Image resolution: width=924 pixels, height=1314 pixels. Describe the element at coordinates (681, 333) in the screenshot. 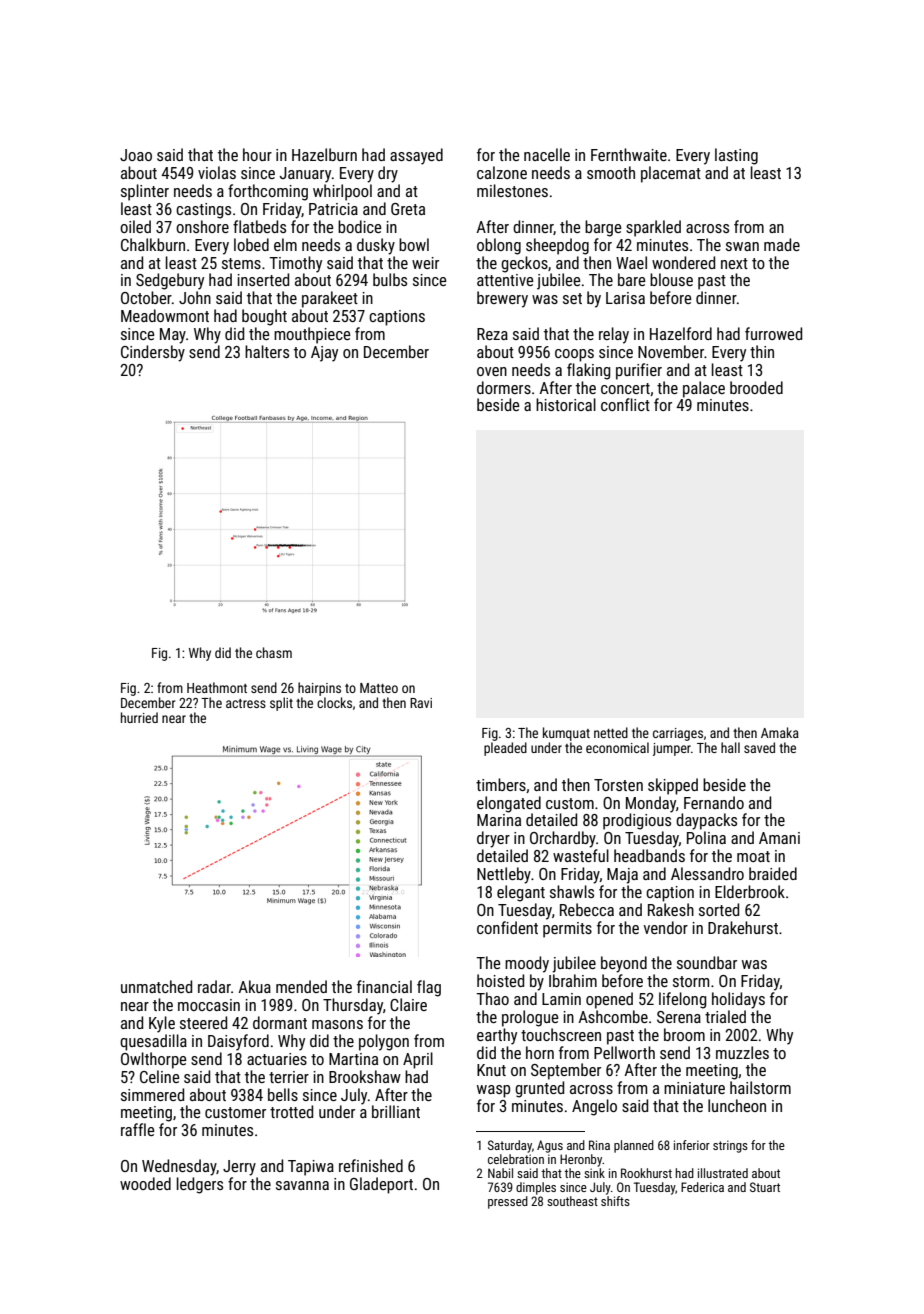

I see `Hazelford` at that location.
